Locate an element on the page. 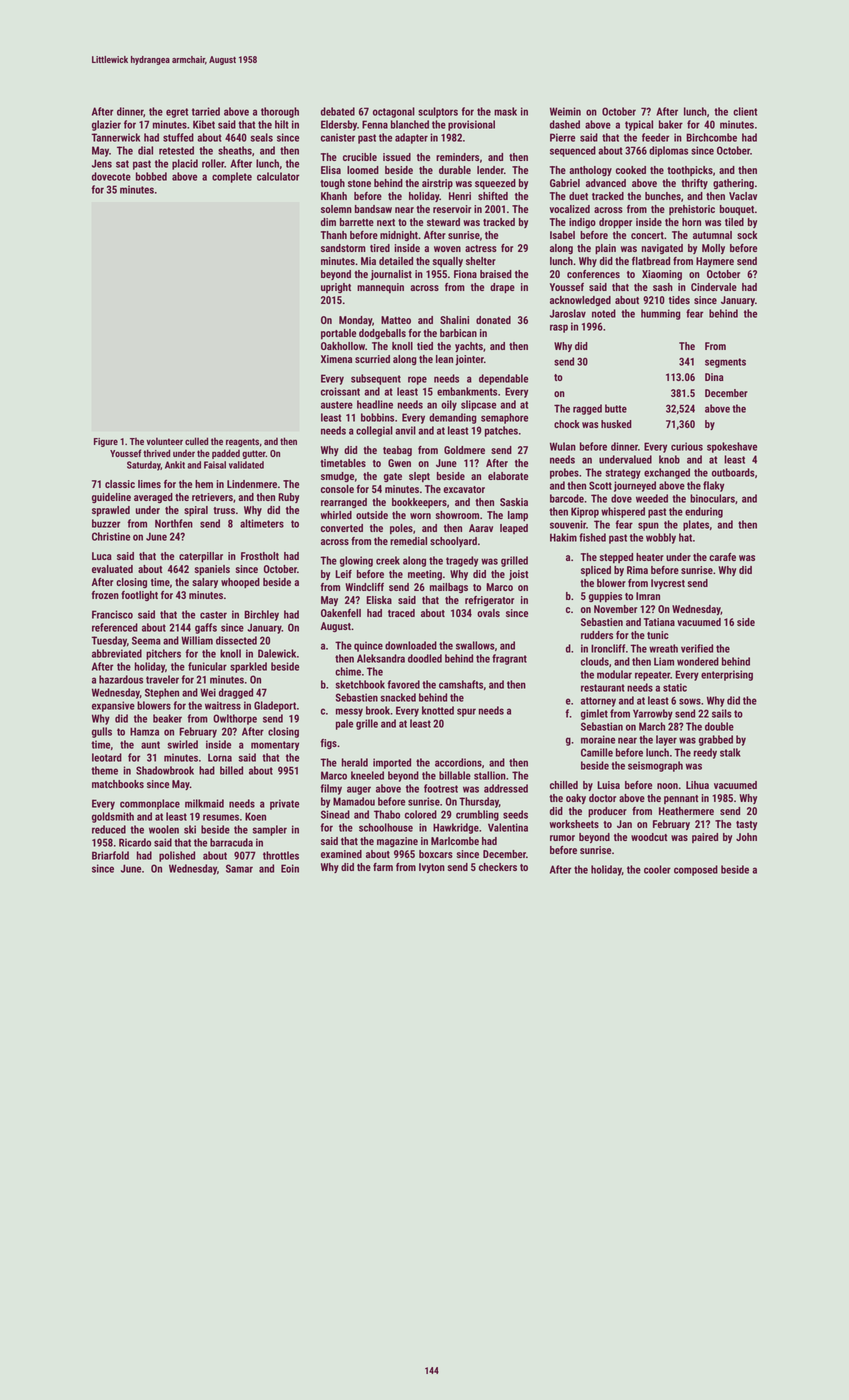 The width and height of the page is (849, 1400). glazier is located at coordinates (106, 125).
